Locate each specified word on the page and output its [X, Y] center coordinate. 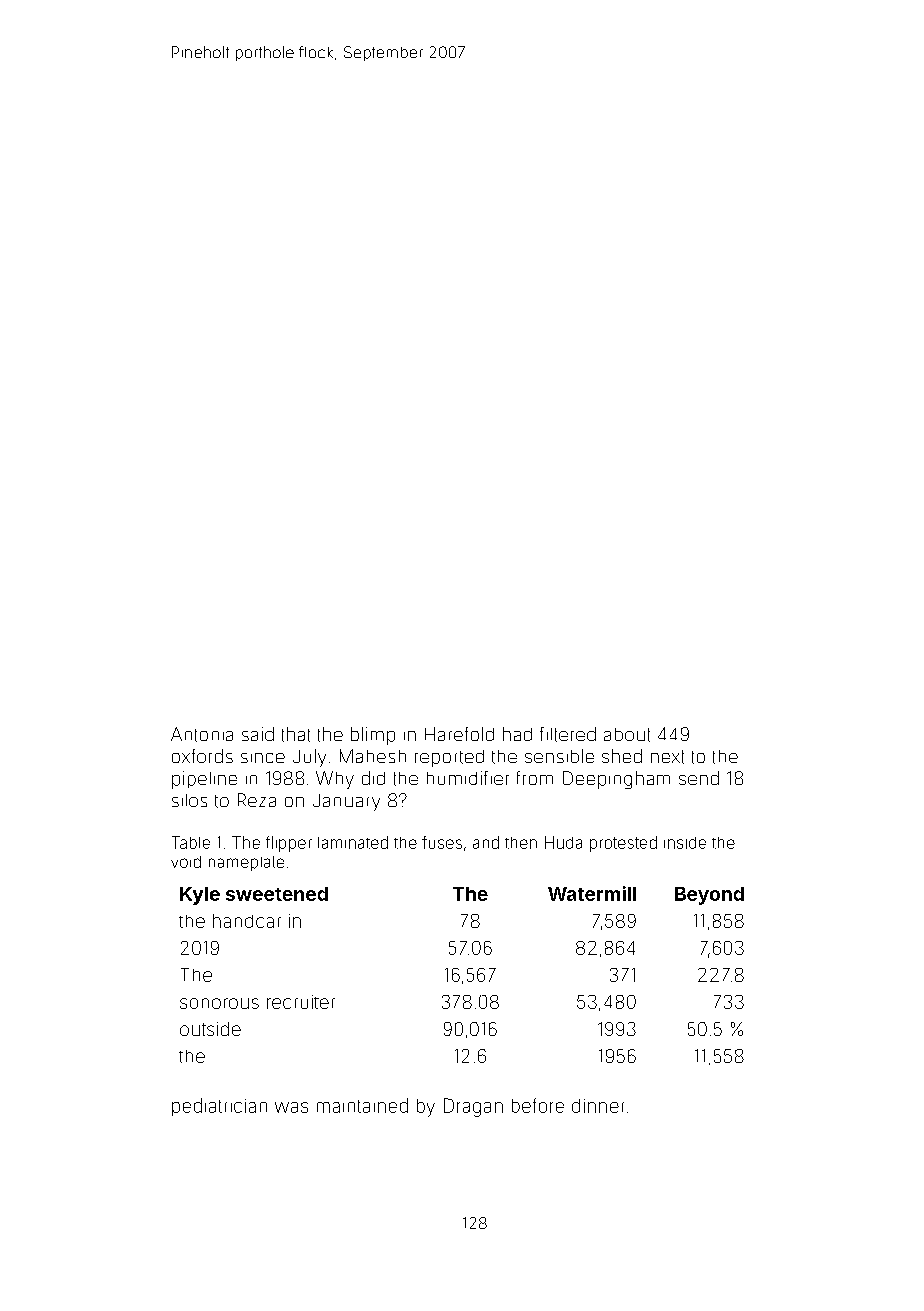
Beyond [709, 896]
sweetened [277, 894]
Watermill [592, 893]
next [667, 757]
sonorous [219, 1003]
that [296, 734]
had [517, 734]
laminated [353, 842]
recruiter [301, 1002]
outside [210, 1029]
